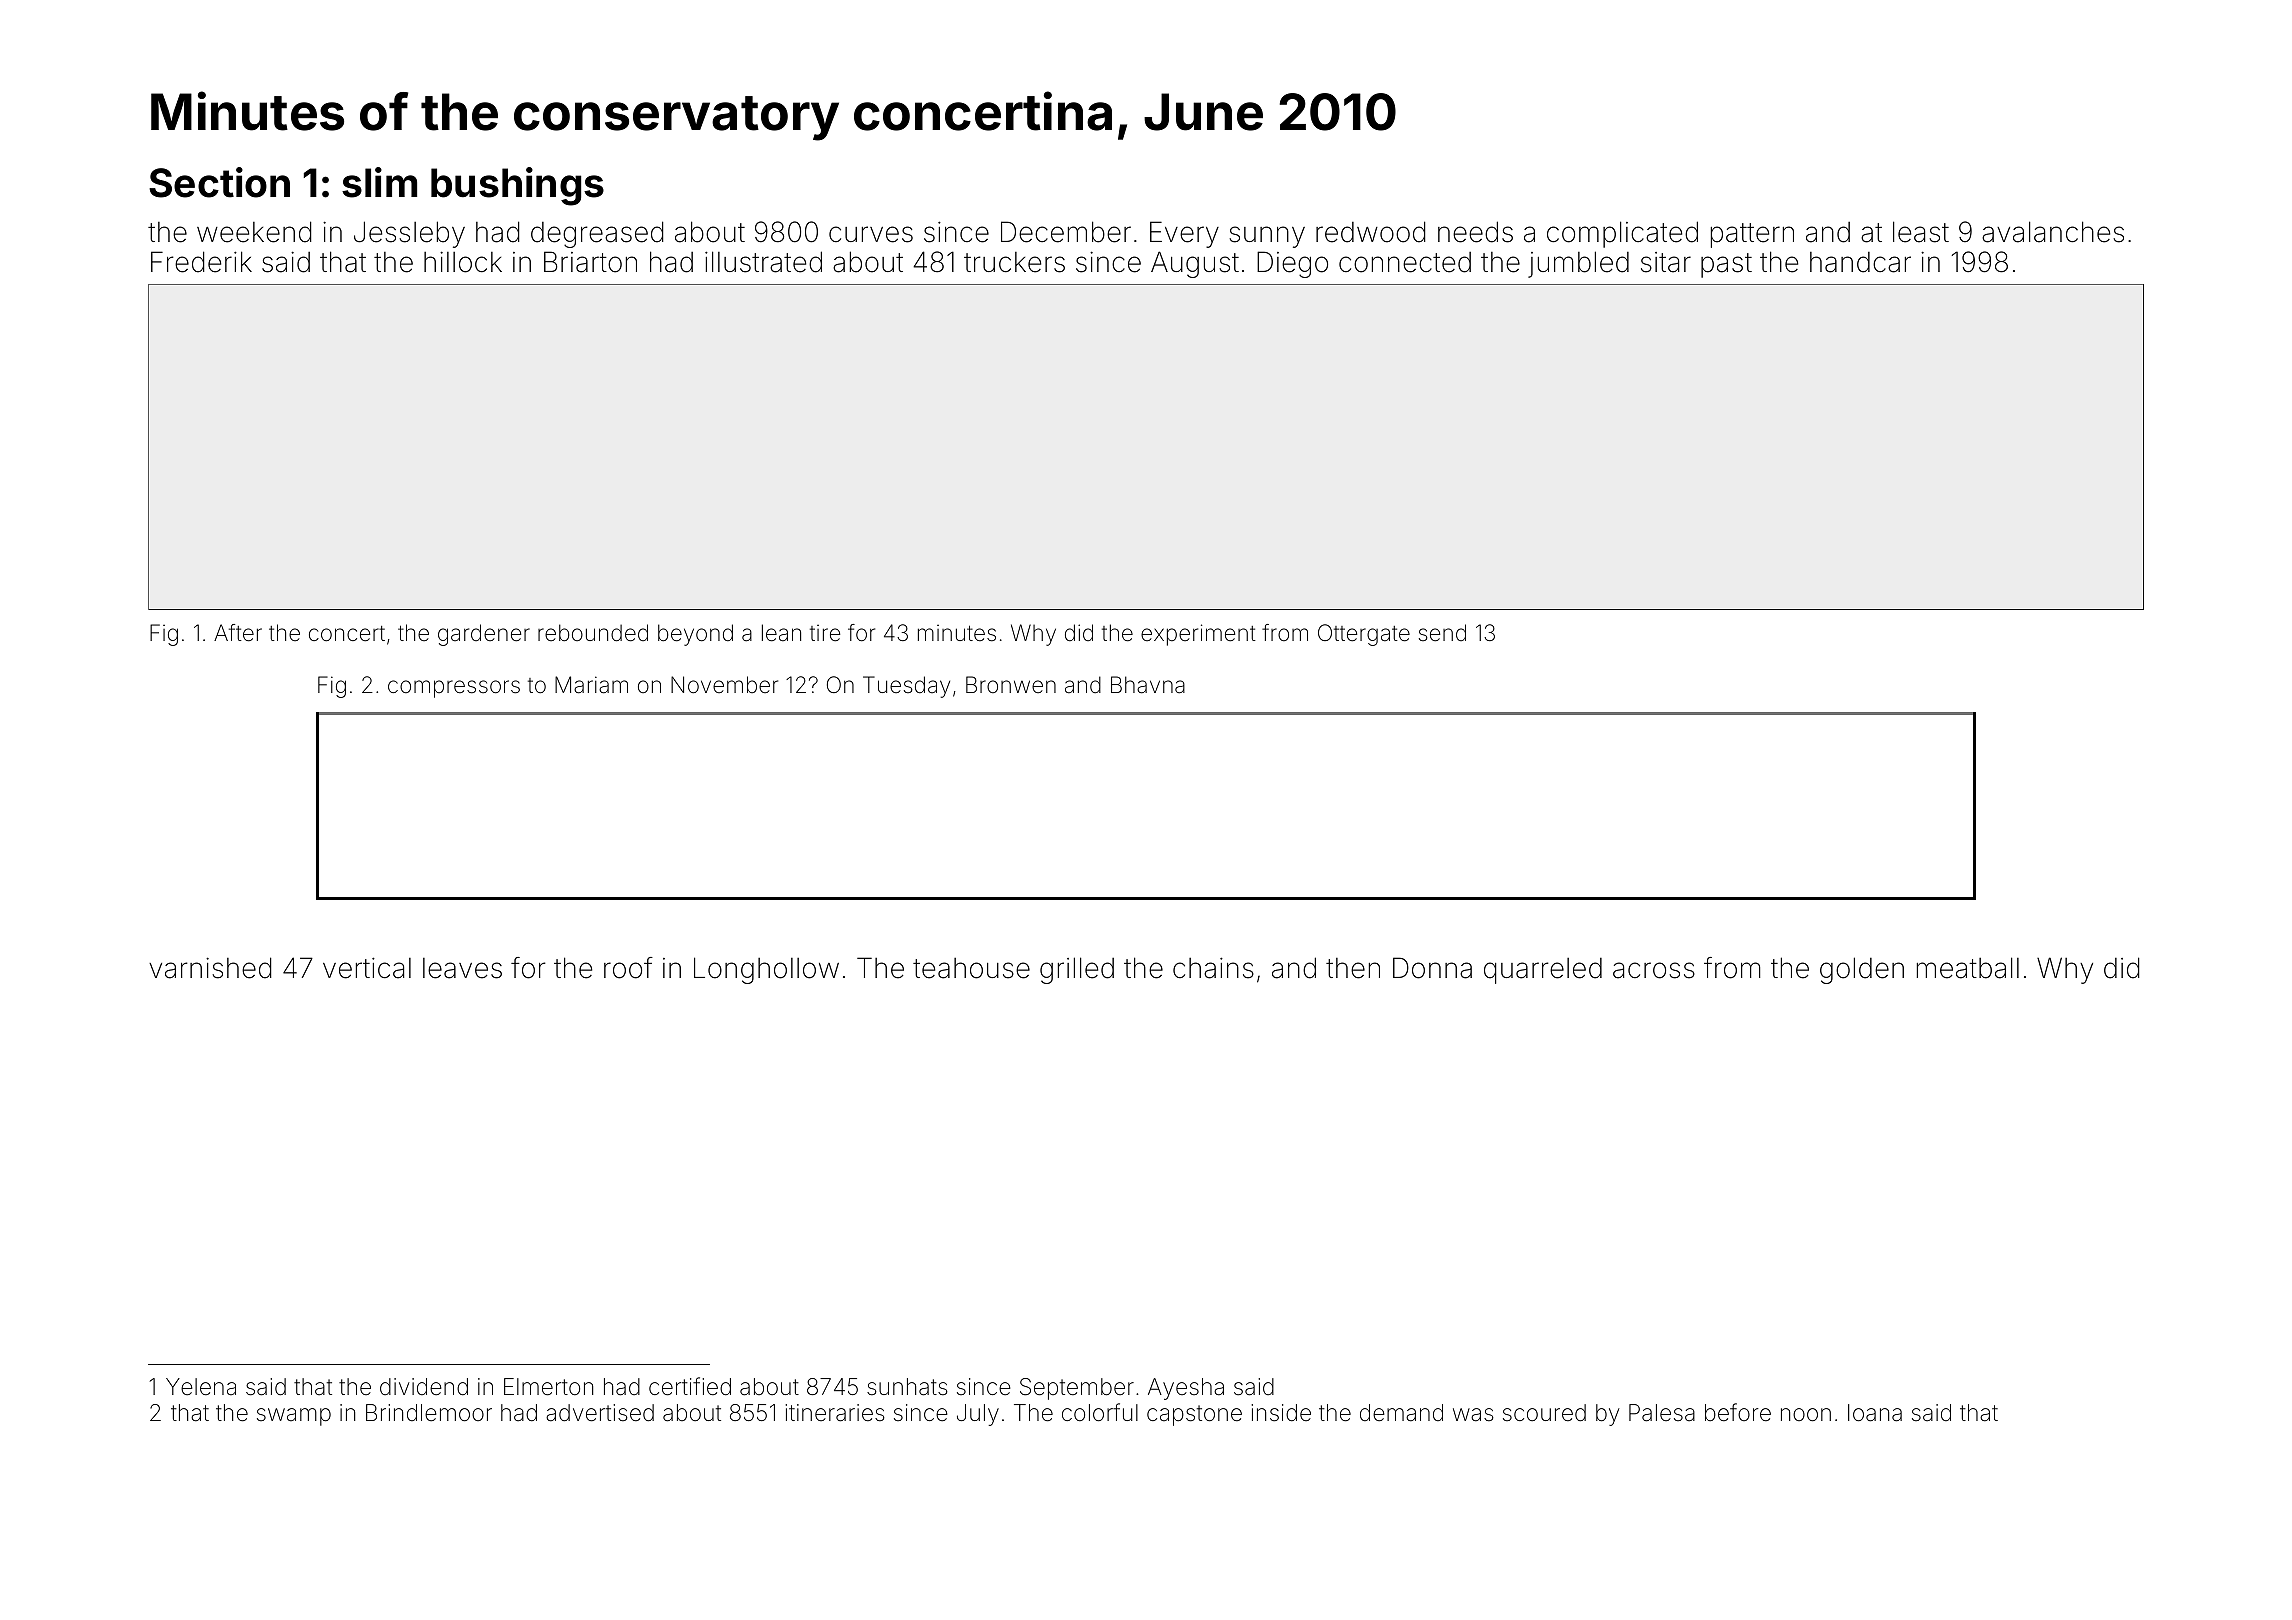 This document has width=2292, height=1620. What do you see at coordinates (1726, 265) in the document?
I see `past` at bounding box center [1726, 265].
